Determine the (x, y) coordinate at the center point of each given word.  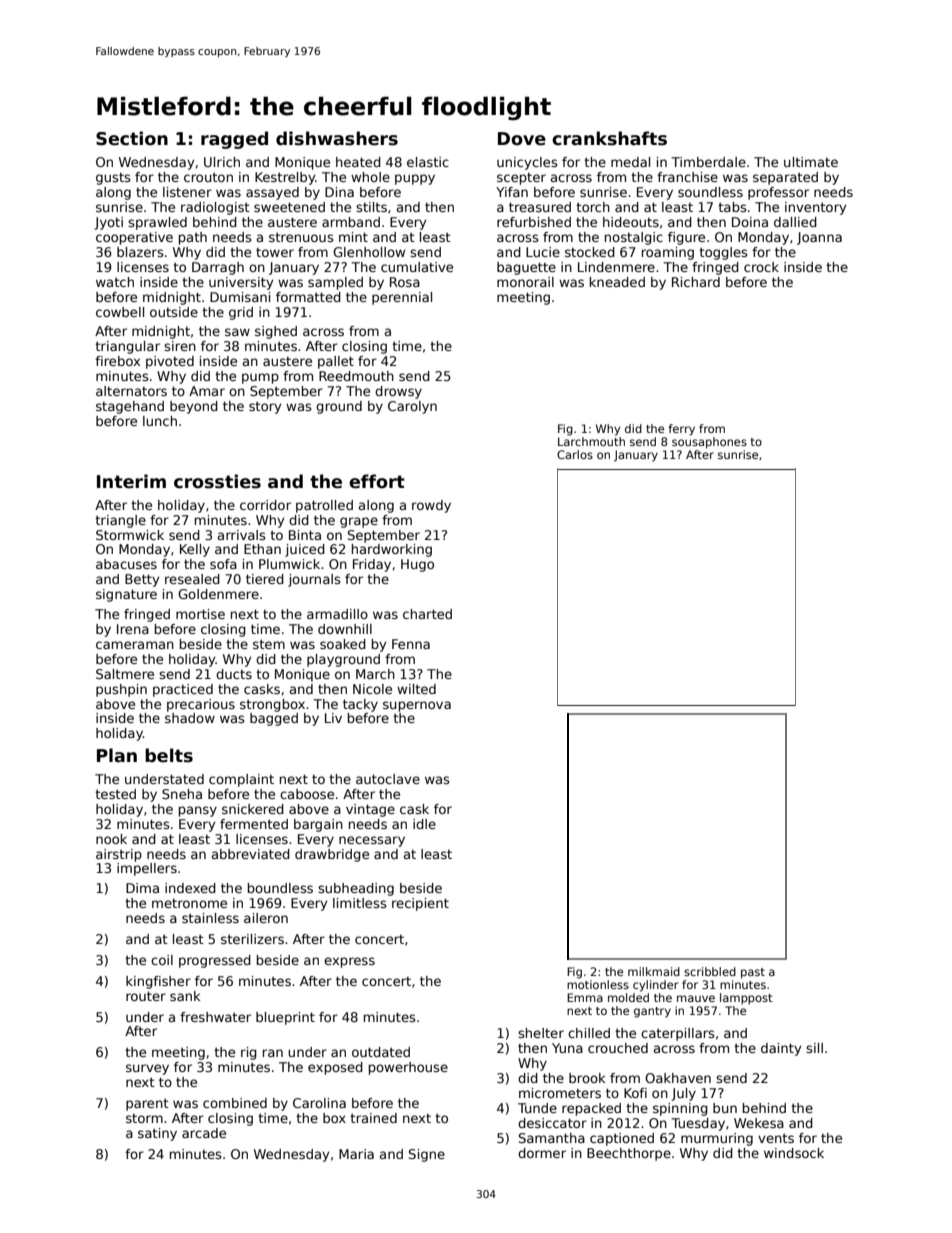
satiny (157, 1134)
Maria (356, 1154)
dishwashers (337, 138)
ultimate (811, 162)
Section (132, 138)
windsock (794, 1153)
